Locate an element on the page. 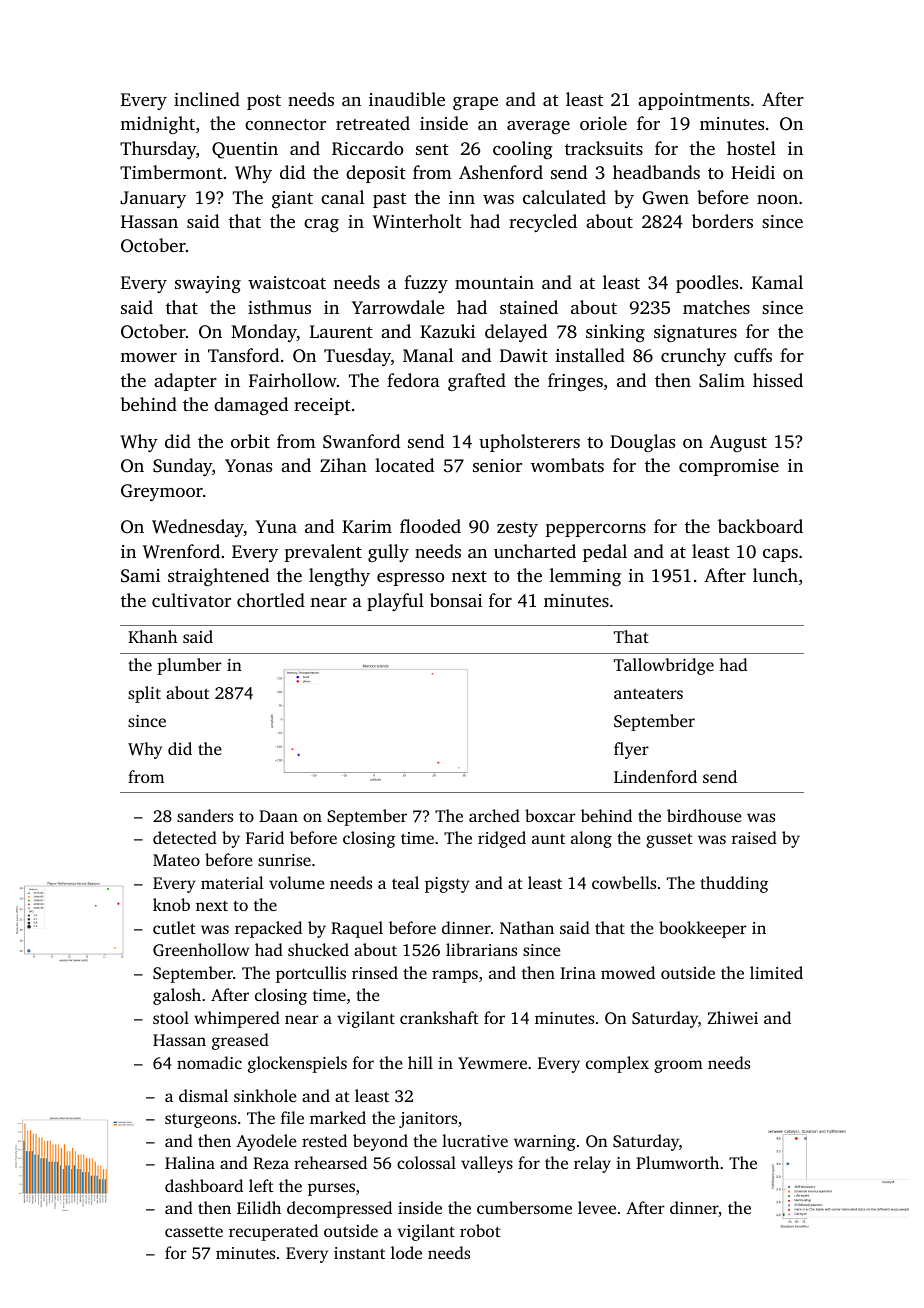 Image resolution: width=924 pixels, height=1308 pixels. upholsterers is located at coordinates (529, 443).
